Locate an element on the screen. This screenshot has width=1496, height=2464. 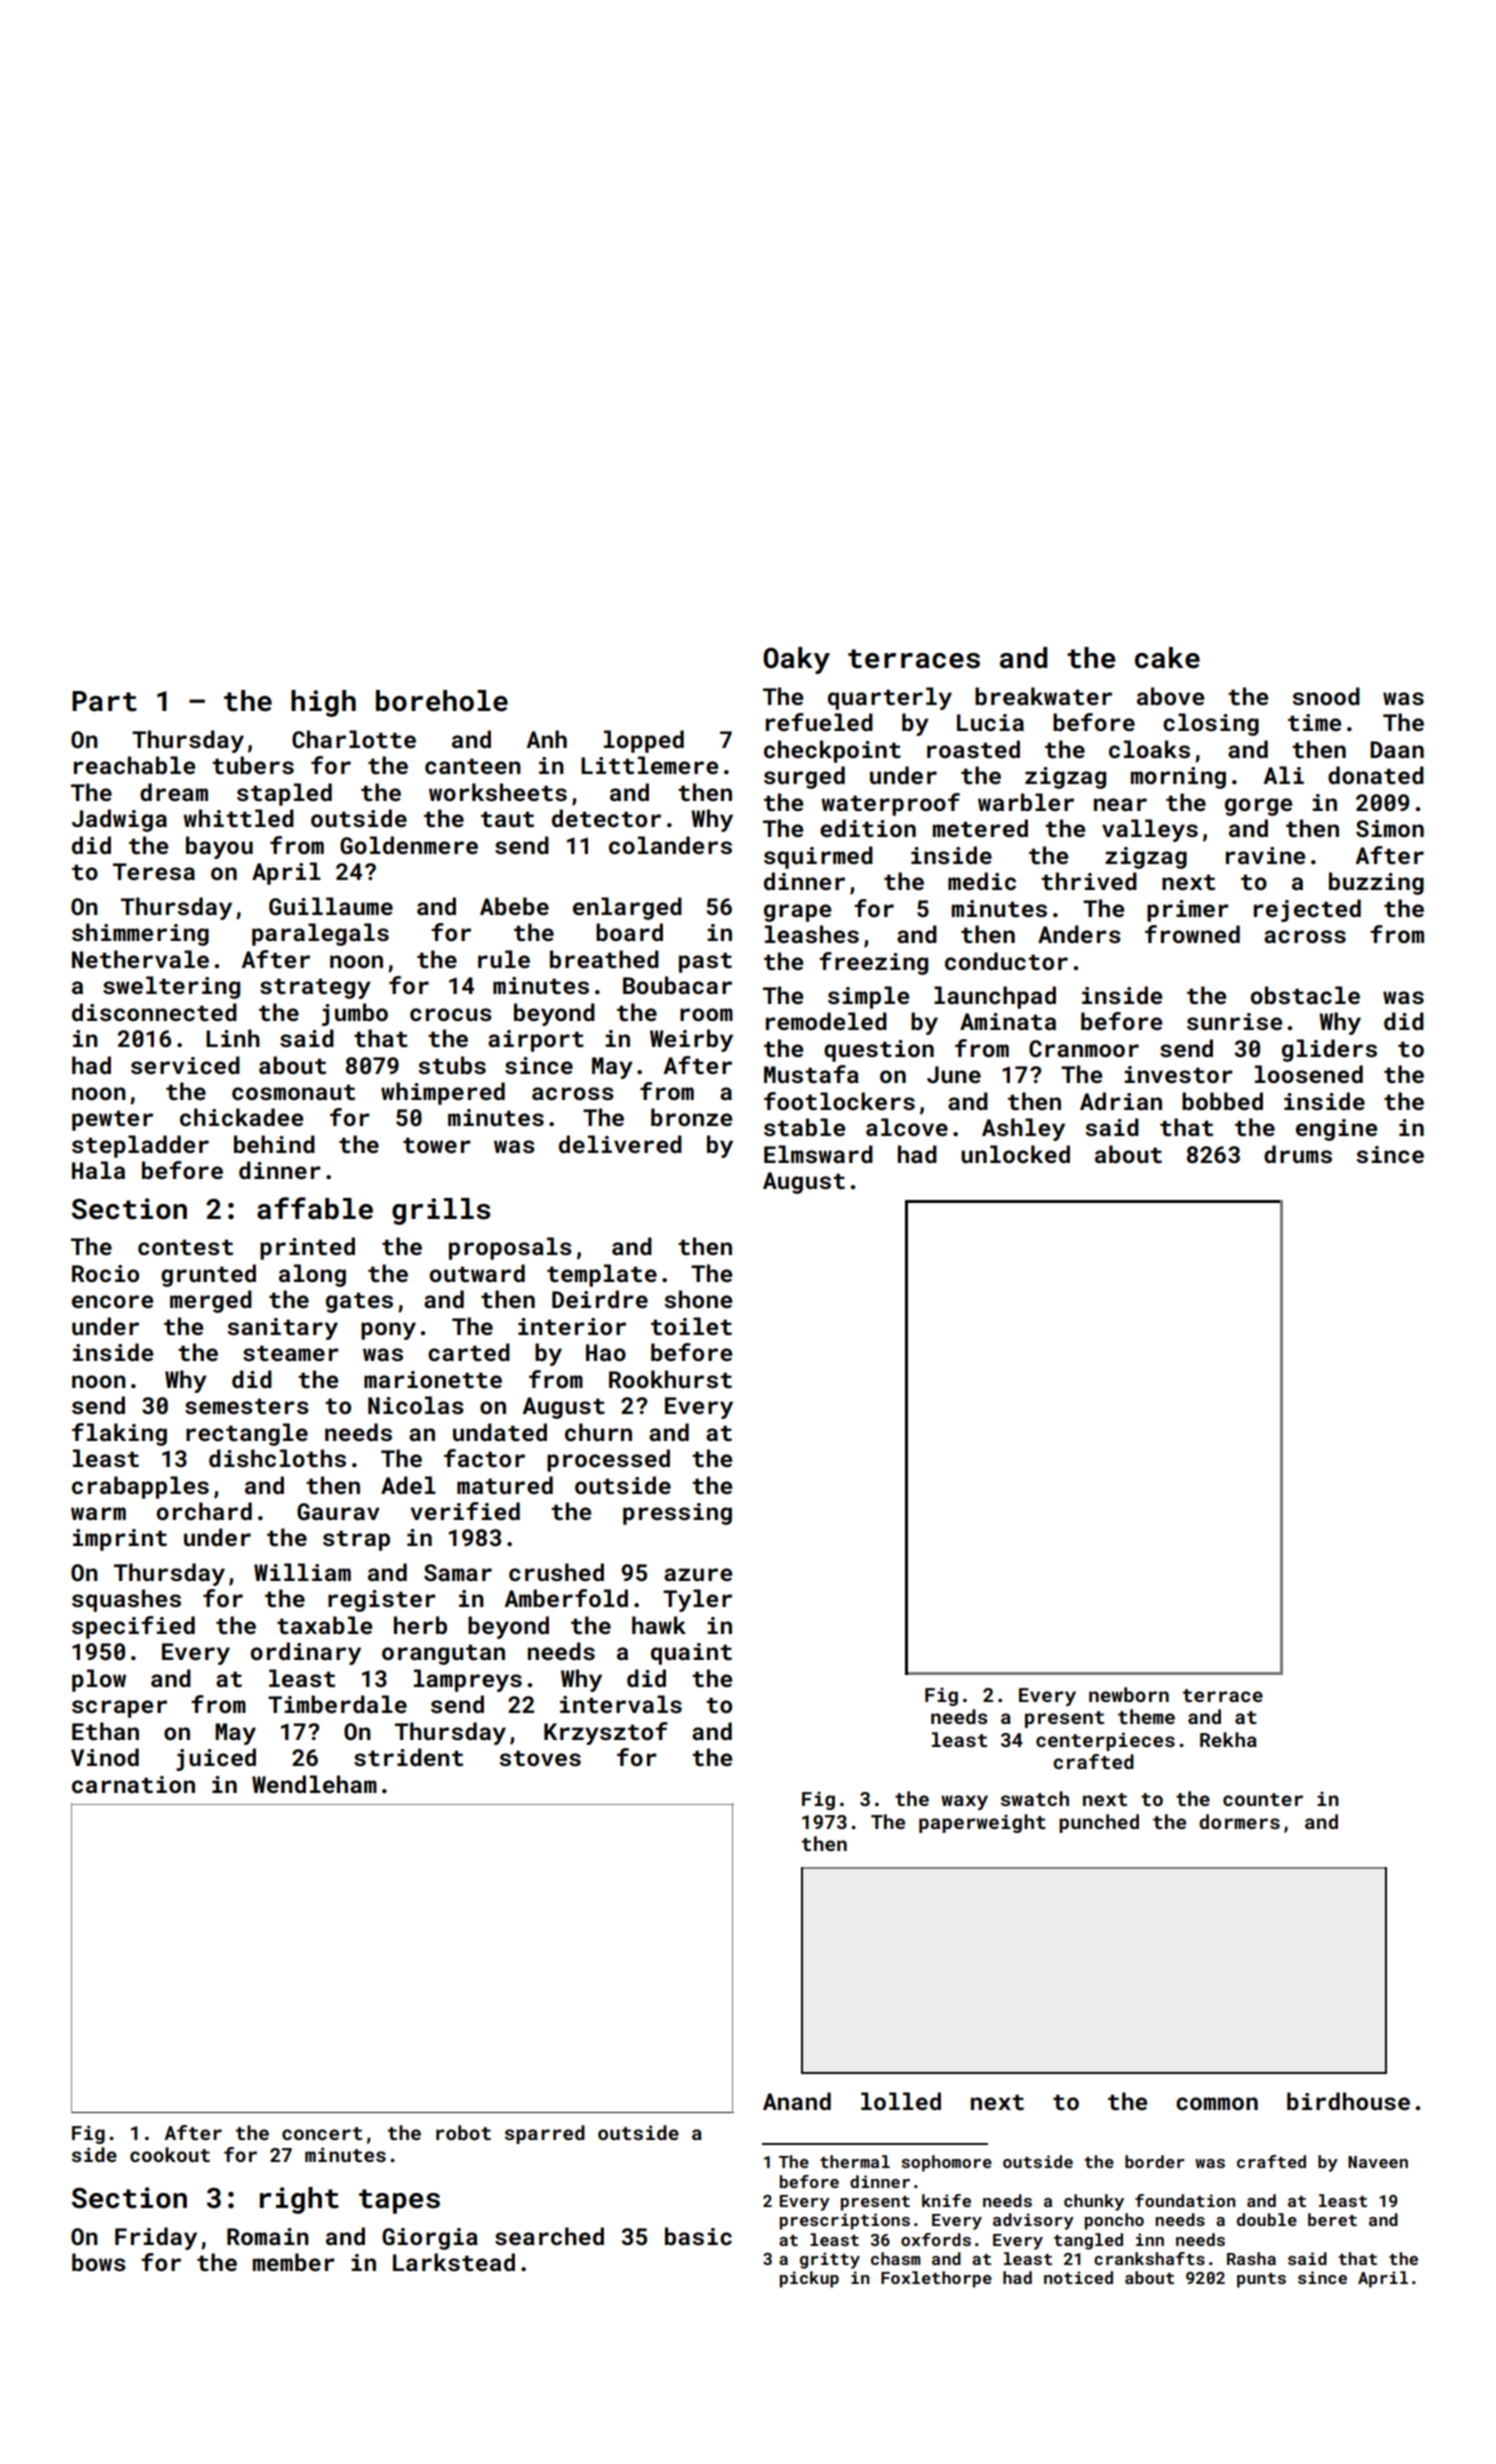
shone is located at coordinates (698, 1299).
